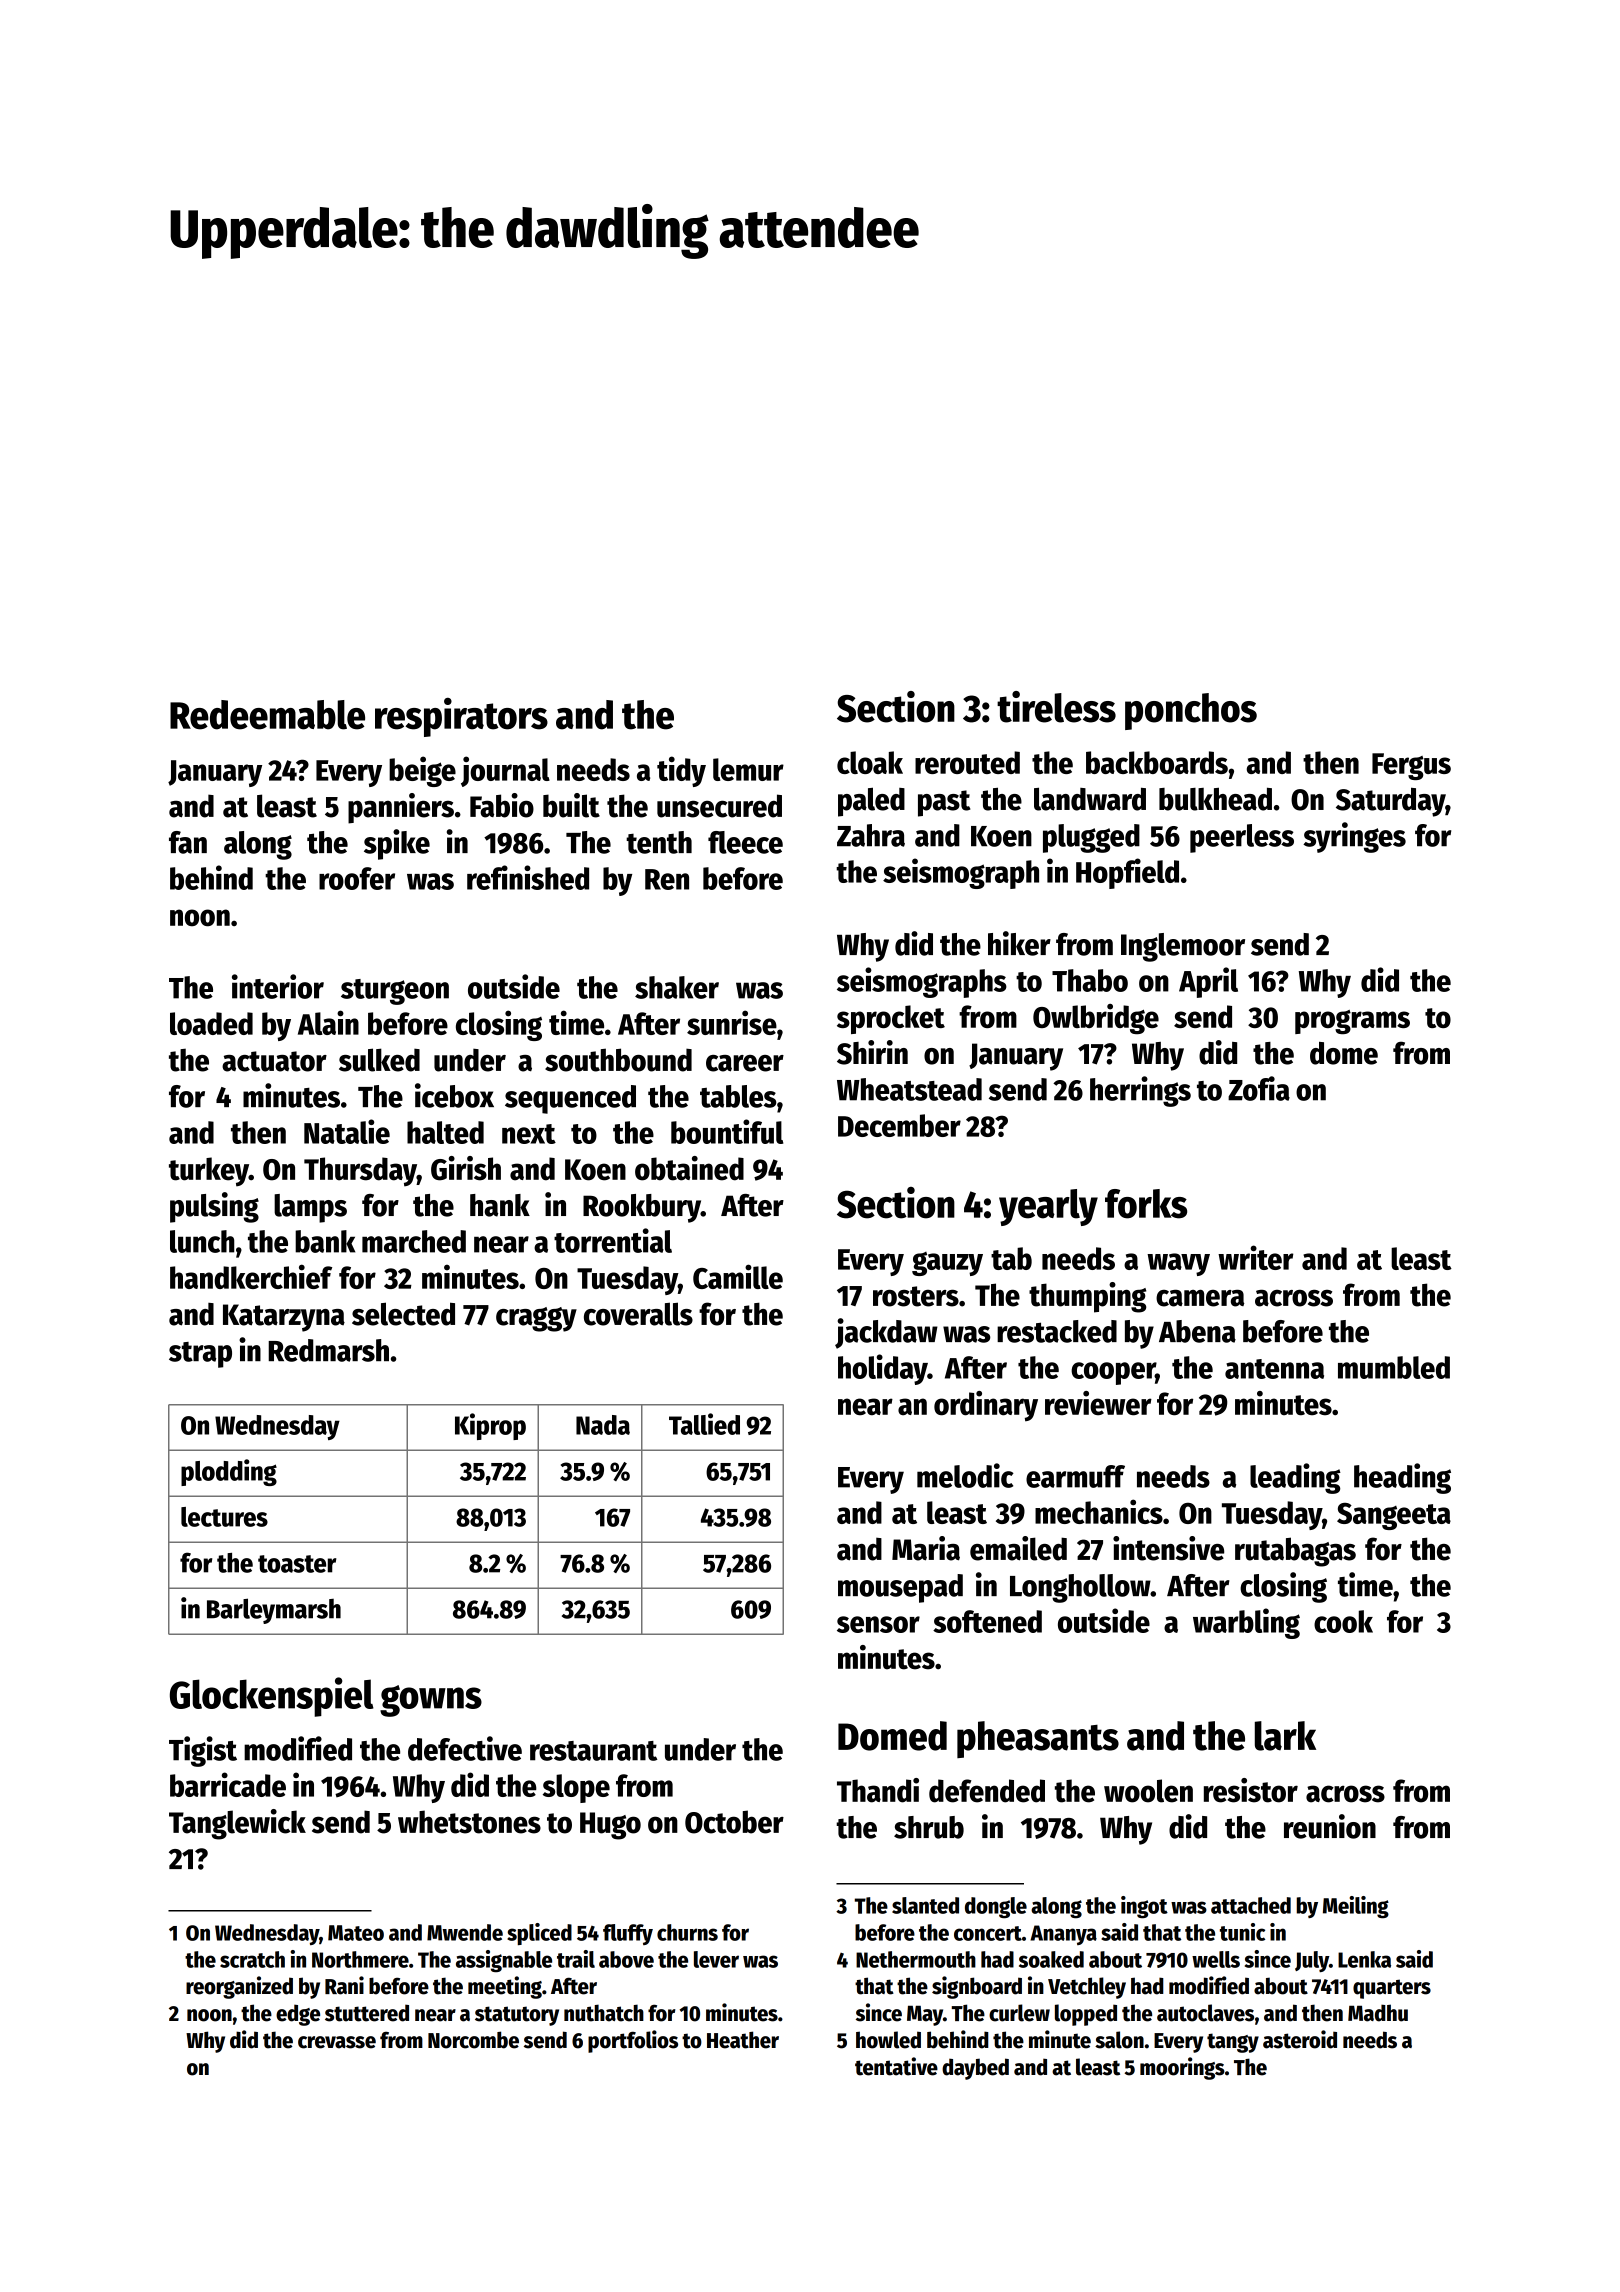  Describe the element at coordinates (870, 762) in the image. I see `cloak` at that location.
